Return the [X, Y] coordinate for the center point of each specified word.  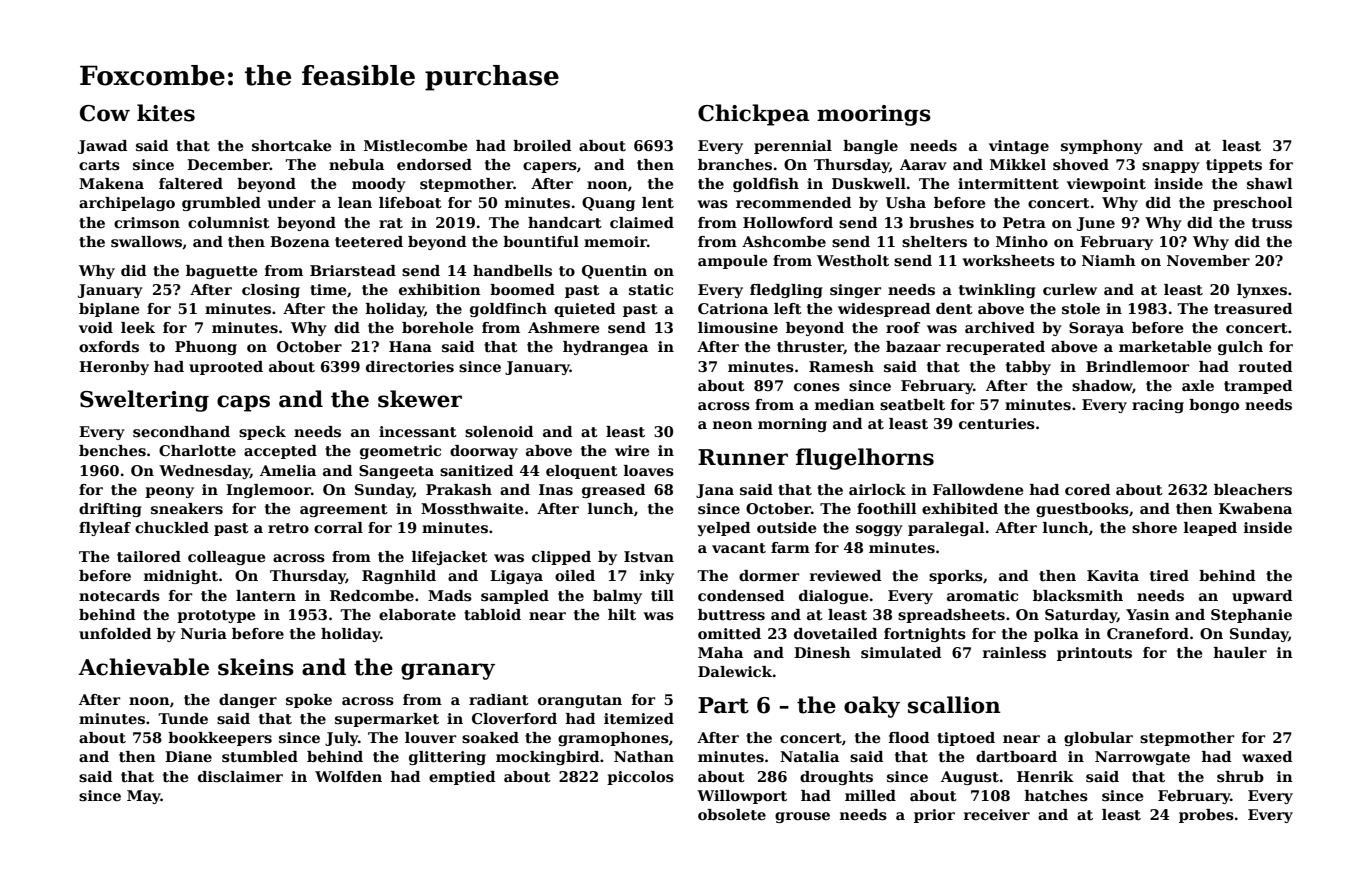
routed [1265, 366]
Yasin [1148, 614]
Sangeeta [396, 472]
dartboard [1016, 756]
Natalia [809, 756]
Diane [188, 756]
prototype [216, 616]
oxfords [109, 346]
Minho [1022, 241]
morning [792, 425]
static [651, 289]
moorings [874, 115]
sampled [515, 597]
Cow [105, 113]
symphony [1102, 147]
